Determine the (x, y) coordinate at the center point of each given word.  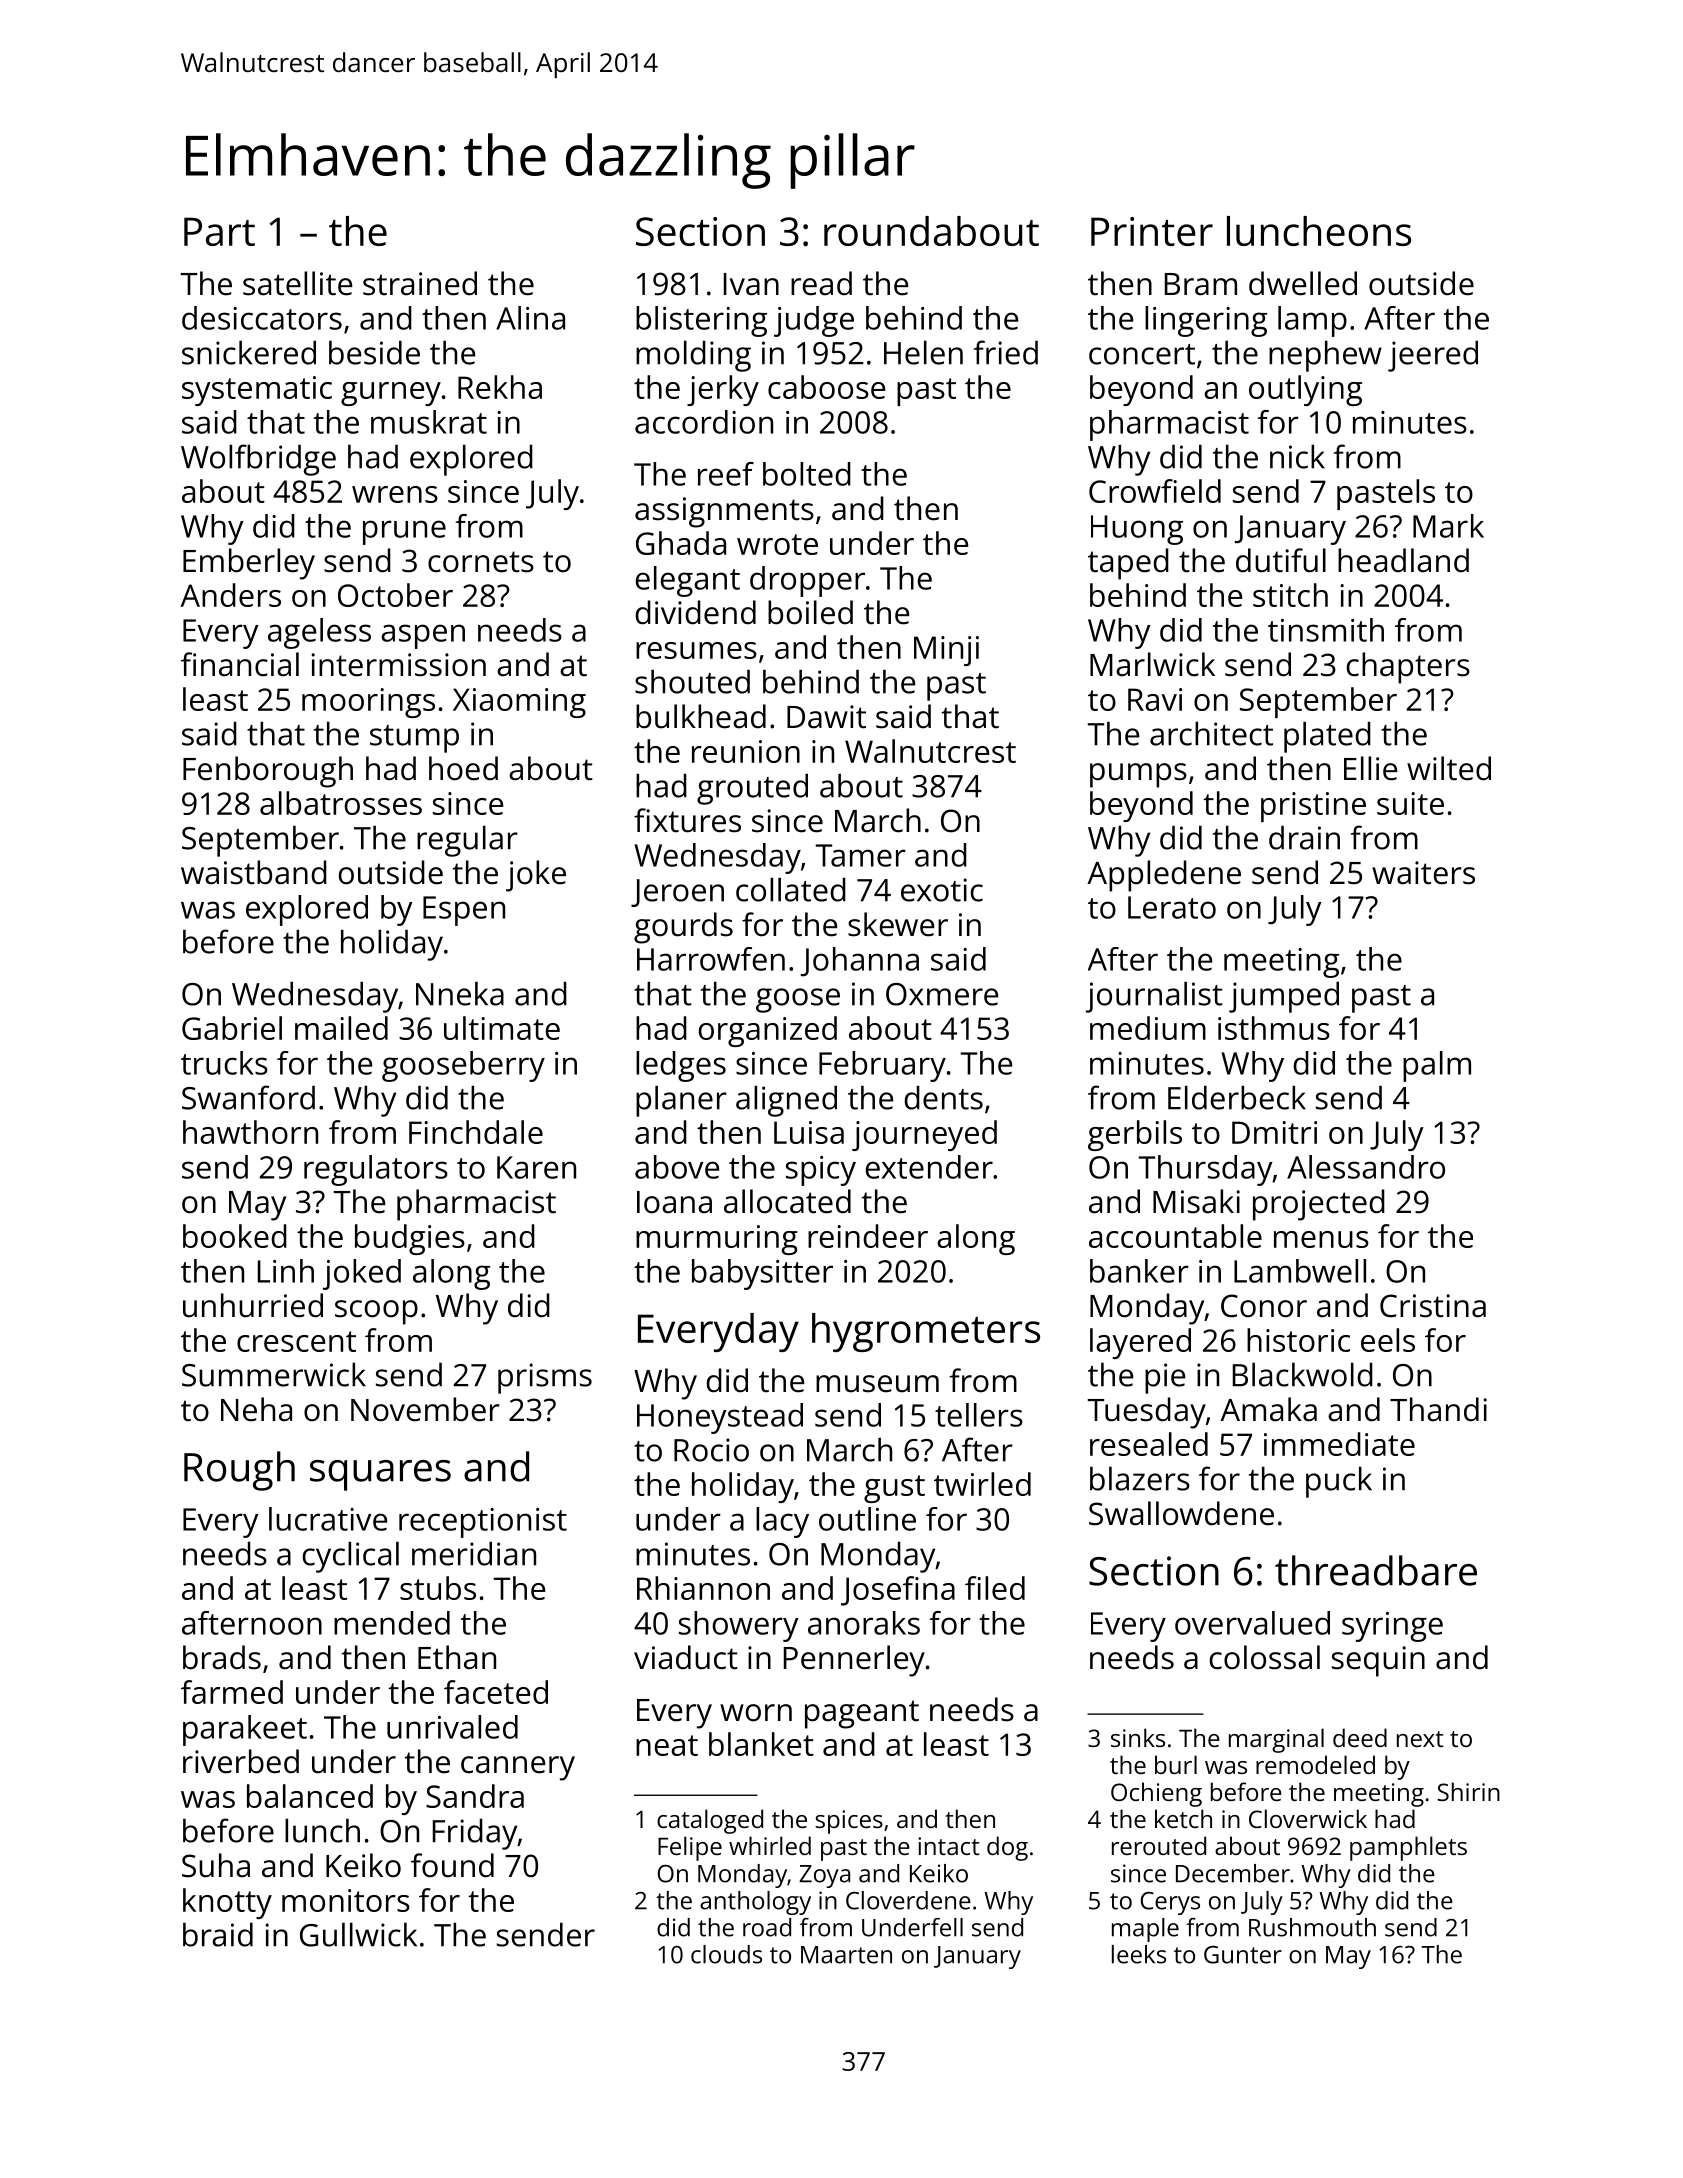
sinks (1138, 1737)
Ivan (751, 284)
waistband (254, 872)
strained (420, 283)
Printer (1152, 231)
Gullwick (358, 1934)
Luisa (809, 1132)
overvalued (1252, 1623)
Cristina (1433, 1306)
